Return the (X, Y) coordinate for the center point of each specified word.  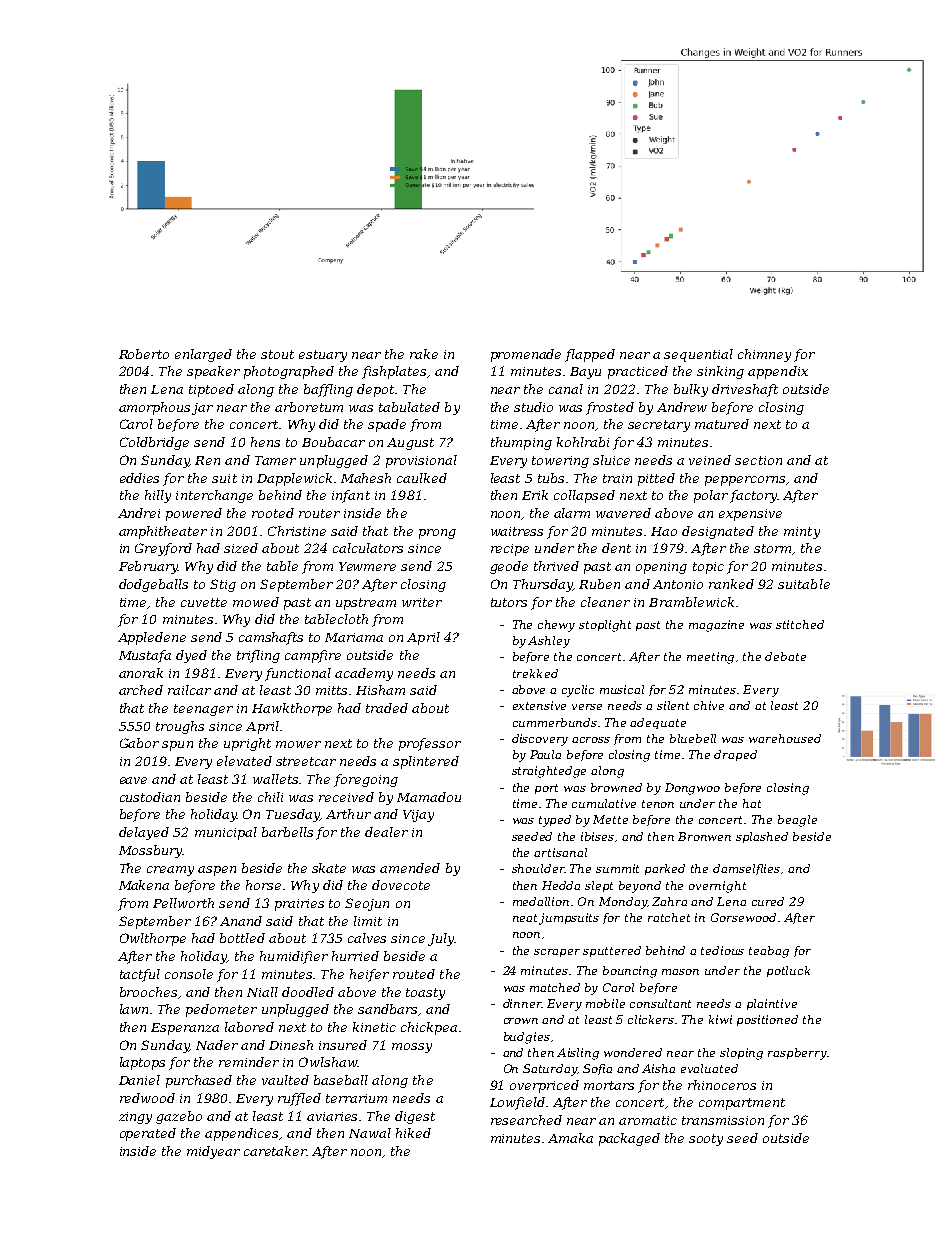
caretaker (275, 1151)
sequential (698, 355)
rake (424, 354)
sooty (706, 1140)
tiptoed (211, 390)
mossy (412, 1048)
